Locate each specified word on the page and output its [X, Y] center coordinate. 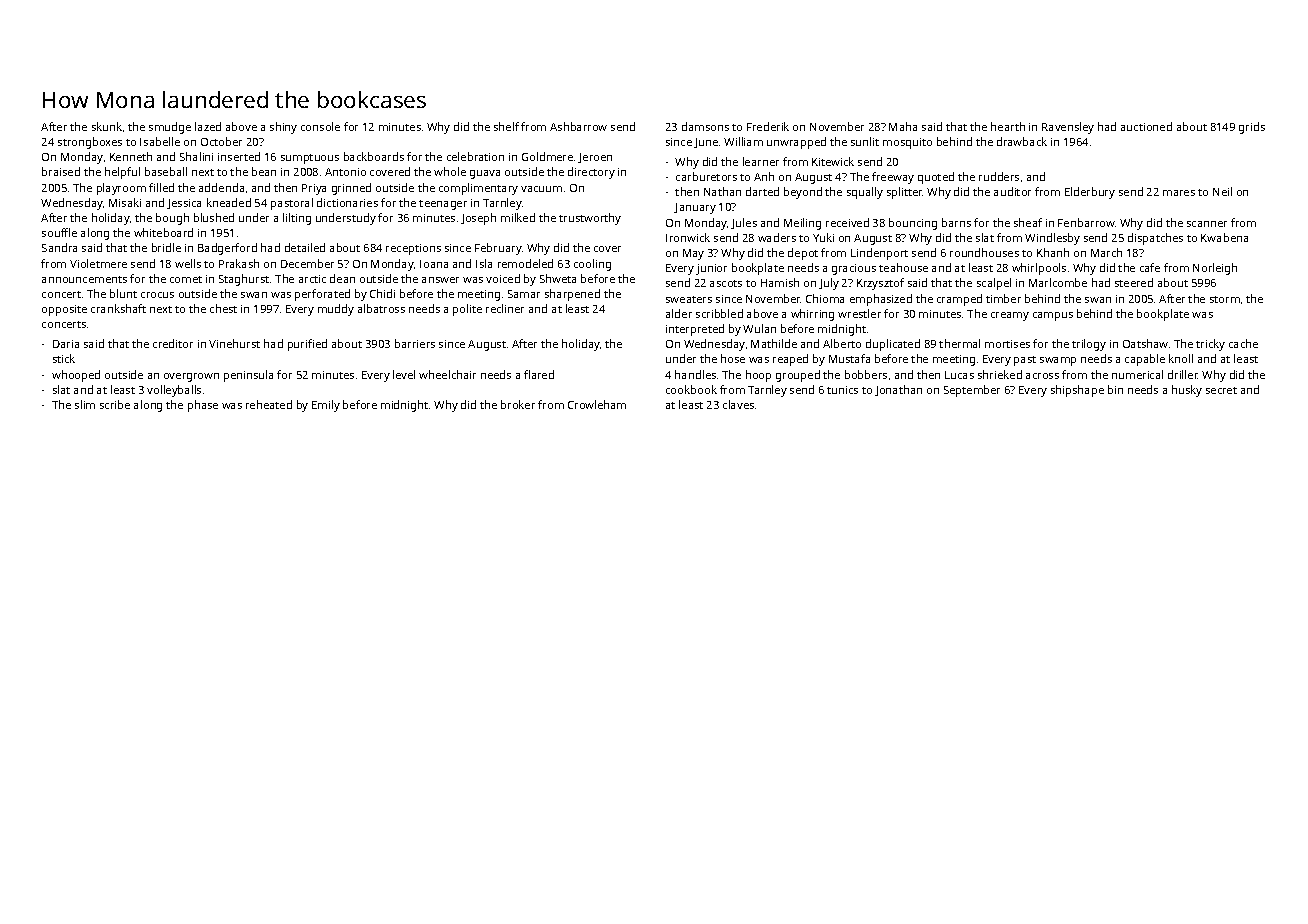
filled [161, 187]
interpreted [695, 330]
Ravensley [1068, 128]
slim [85, 404]
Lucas [959, 375]
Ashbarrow [578, 126]
